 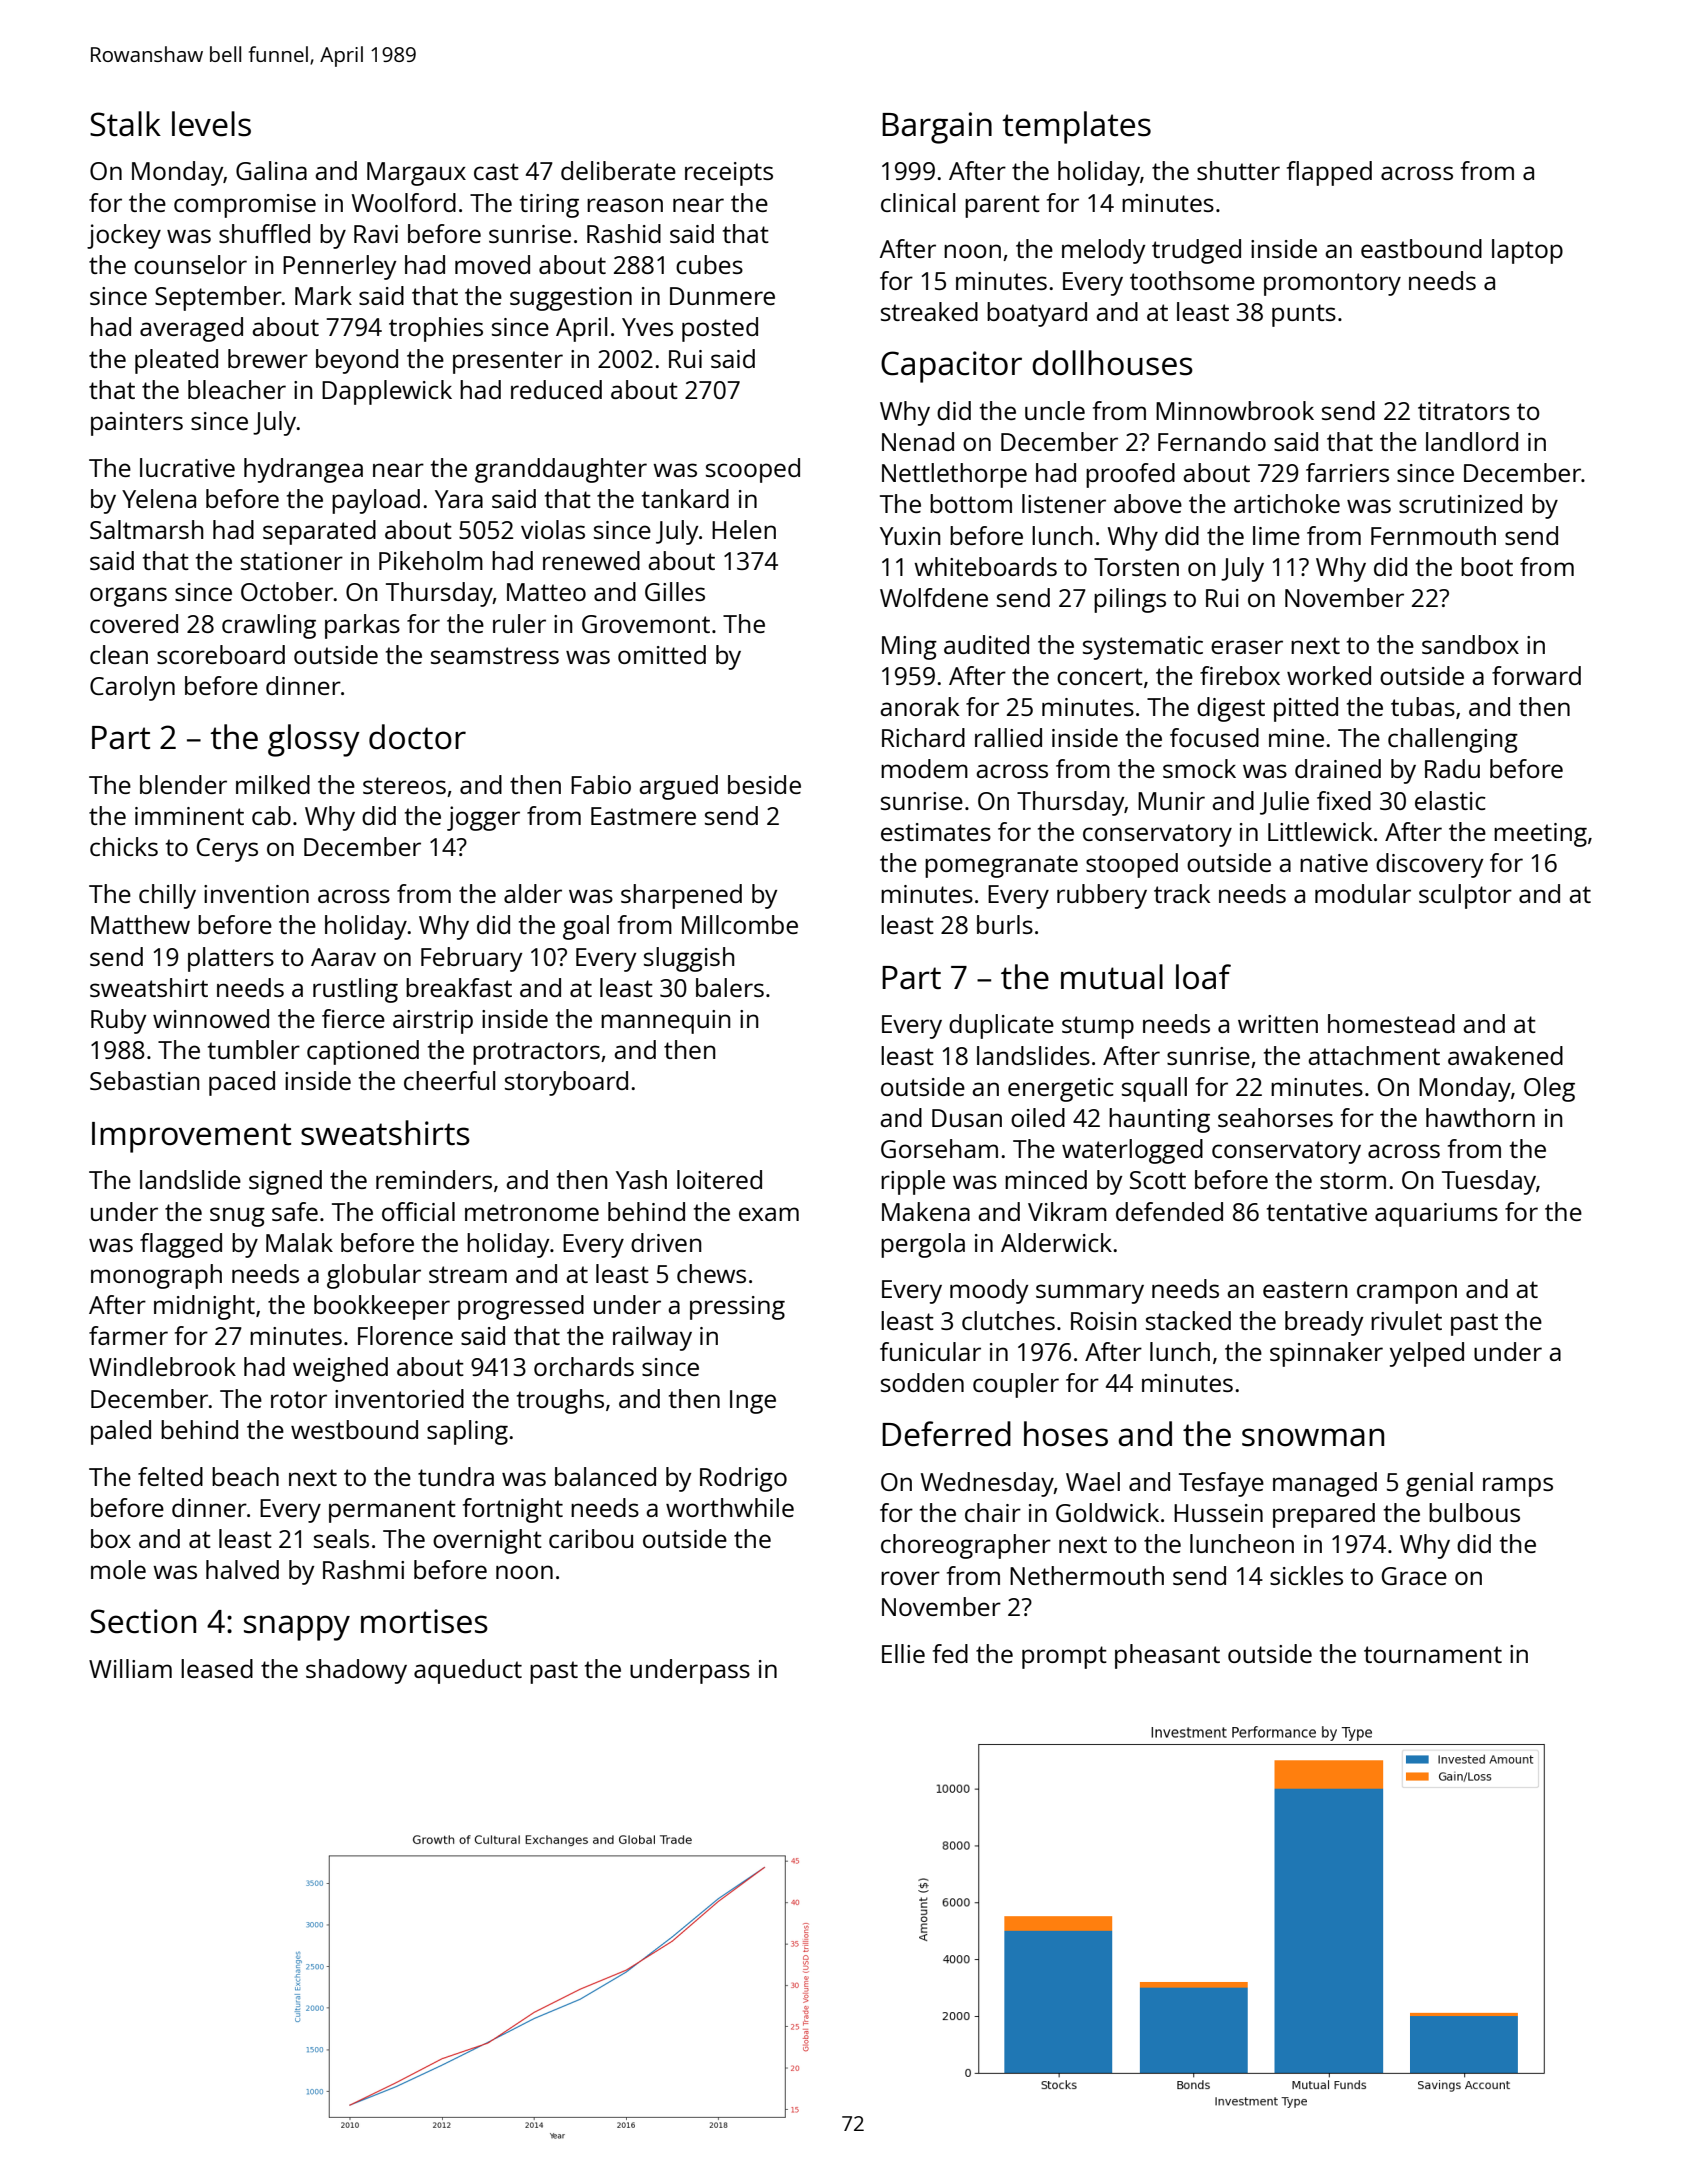 What do you see at coordinates (1317, 1212) in the screenshot?
I see `tentative` at bounding box center [1317, 1212].
